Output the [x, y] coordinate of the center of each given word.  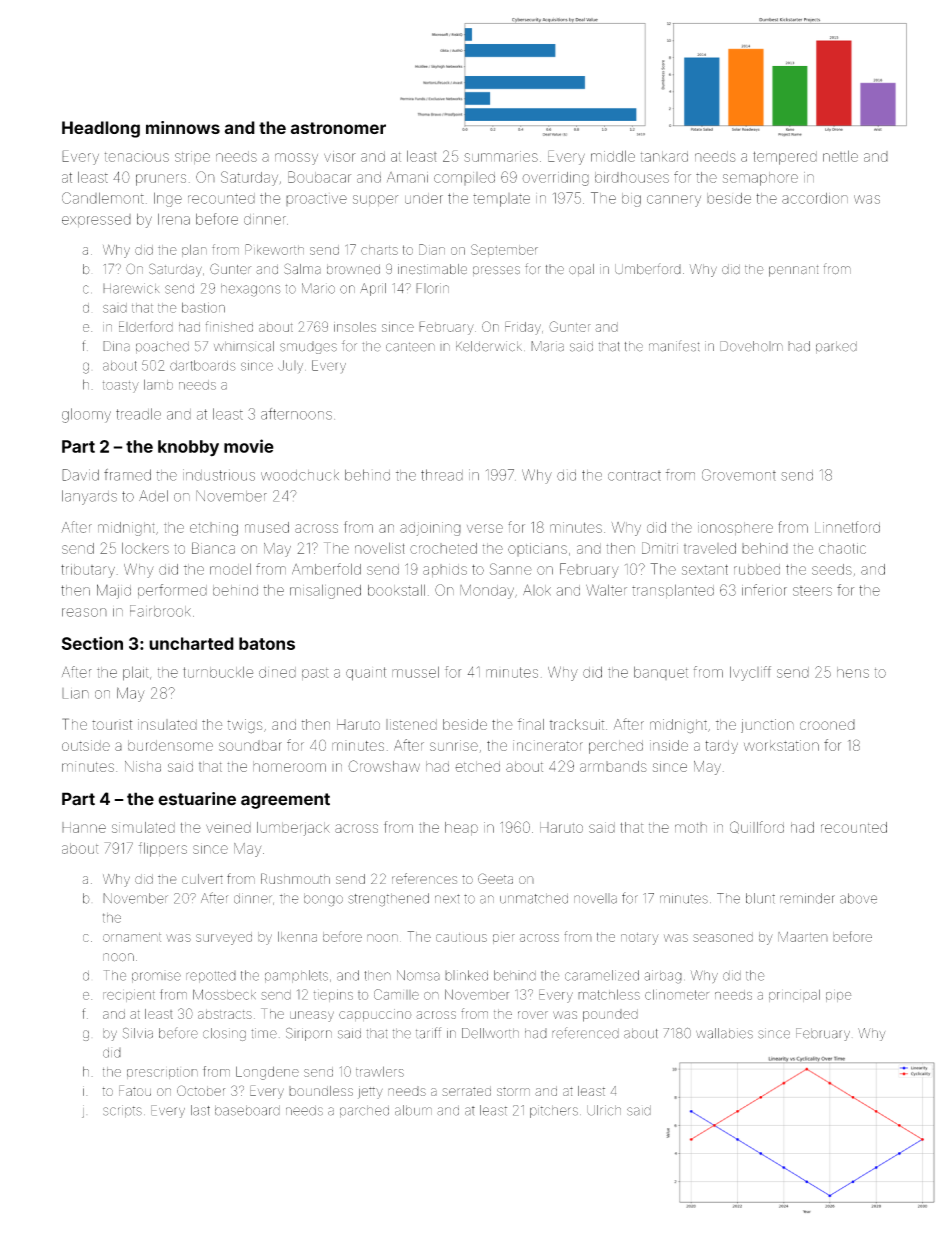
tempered [785, 158]
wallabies [724, 1033]
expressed [96, 220]
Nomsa [418, 975]
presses [496, 271]
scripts [122, 1111]
